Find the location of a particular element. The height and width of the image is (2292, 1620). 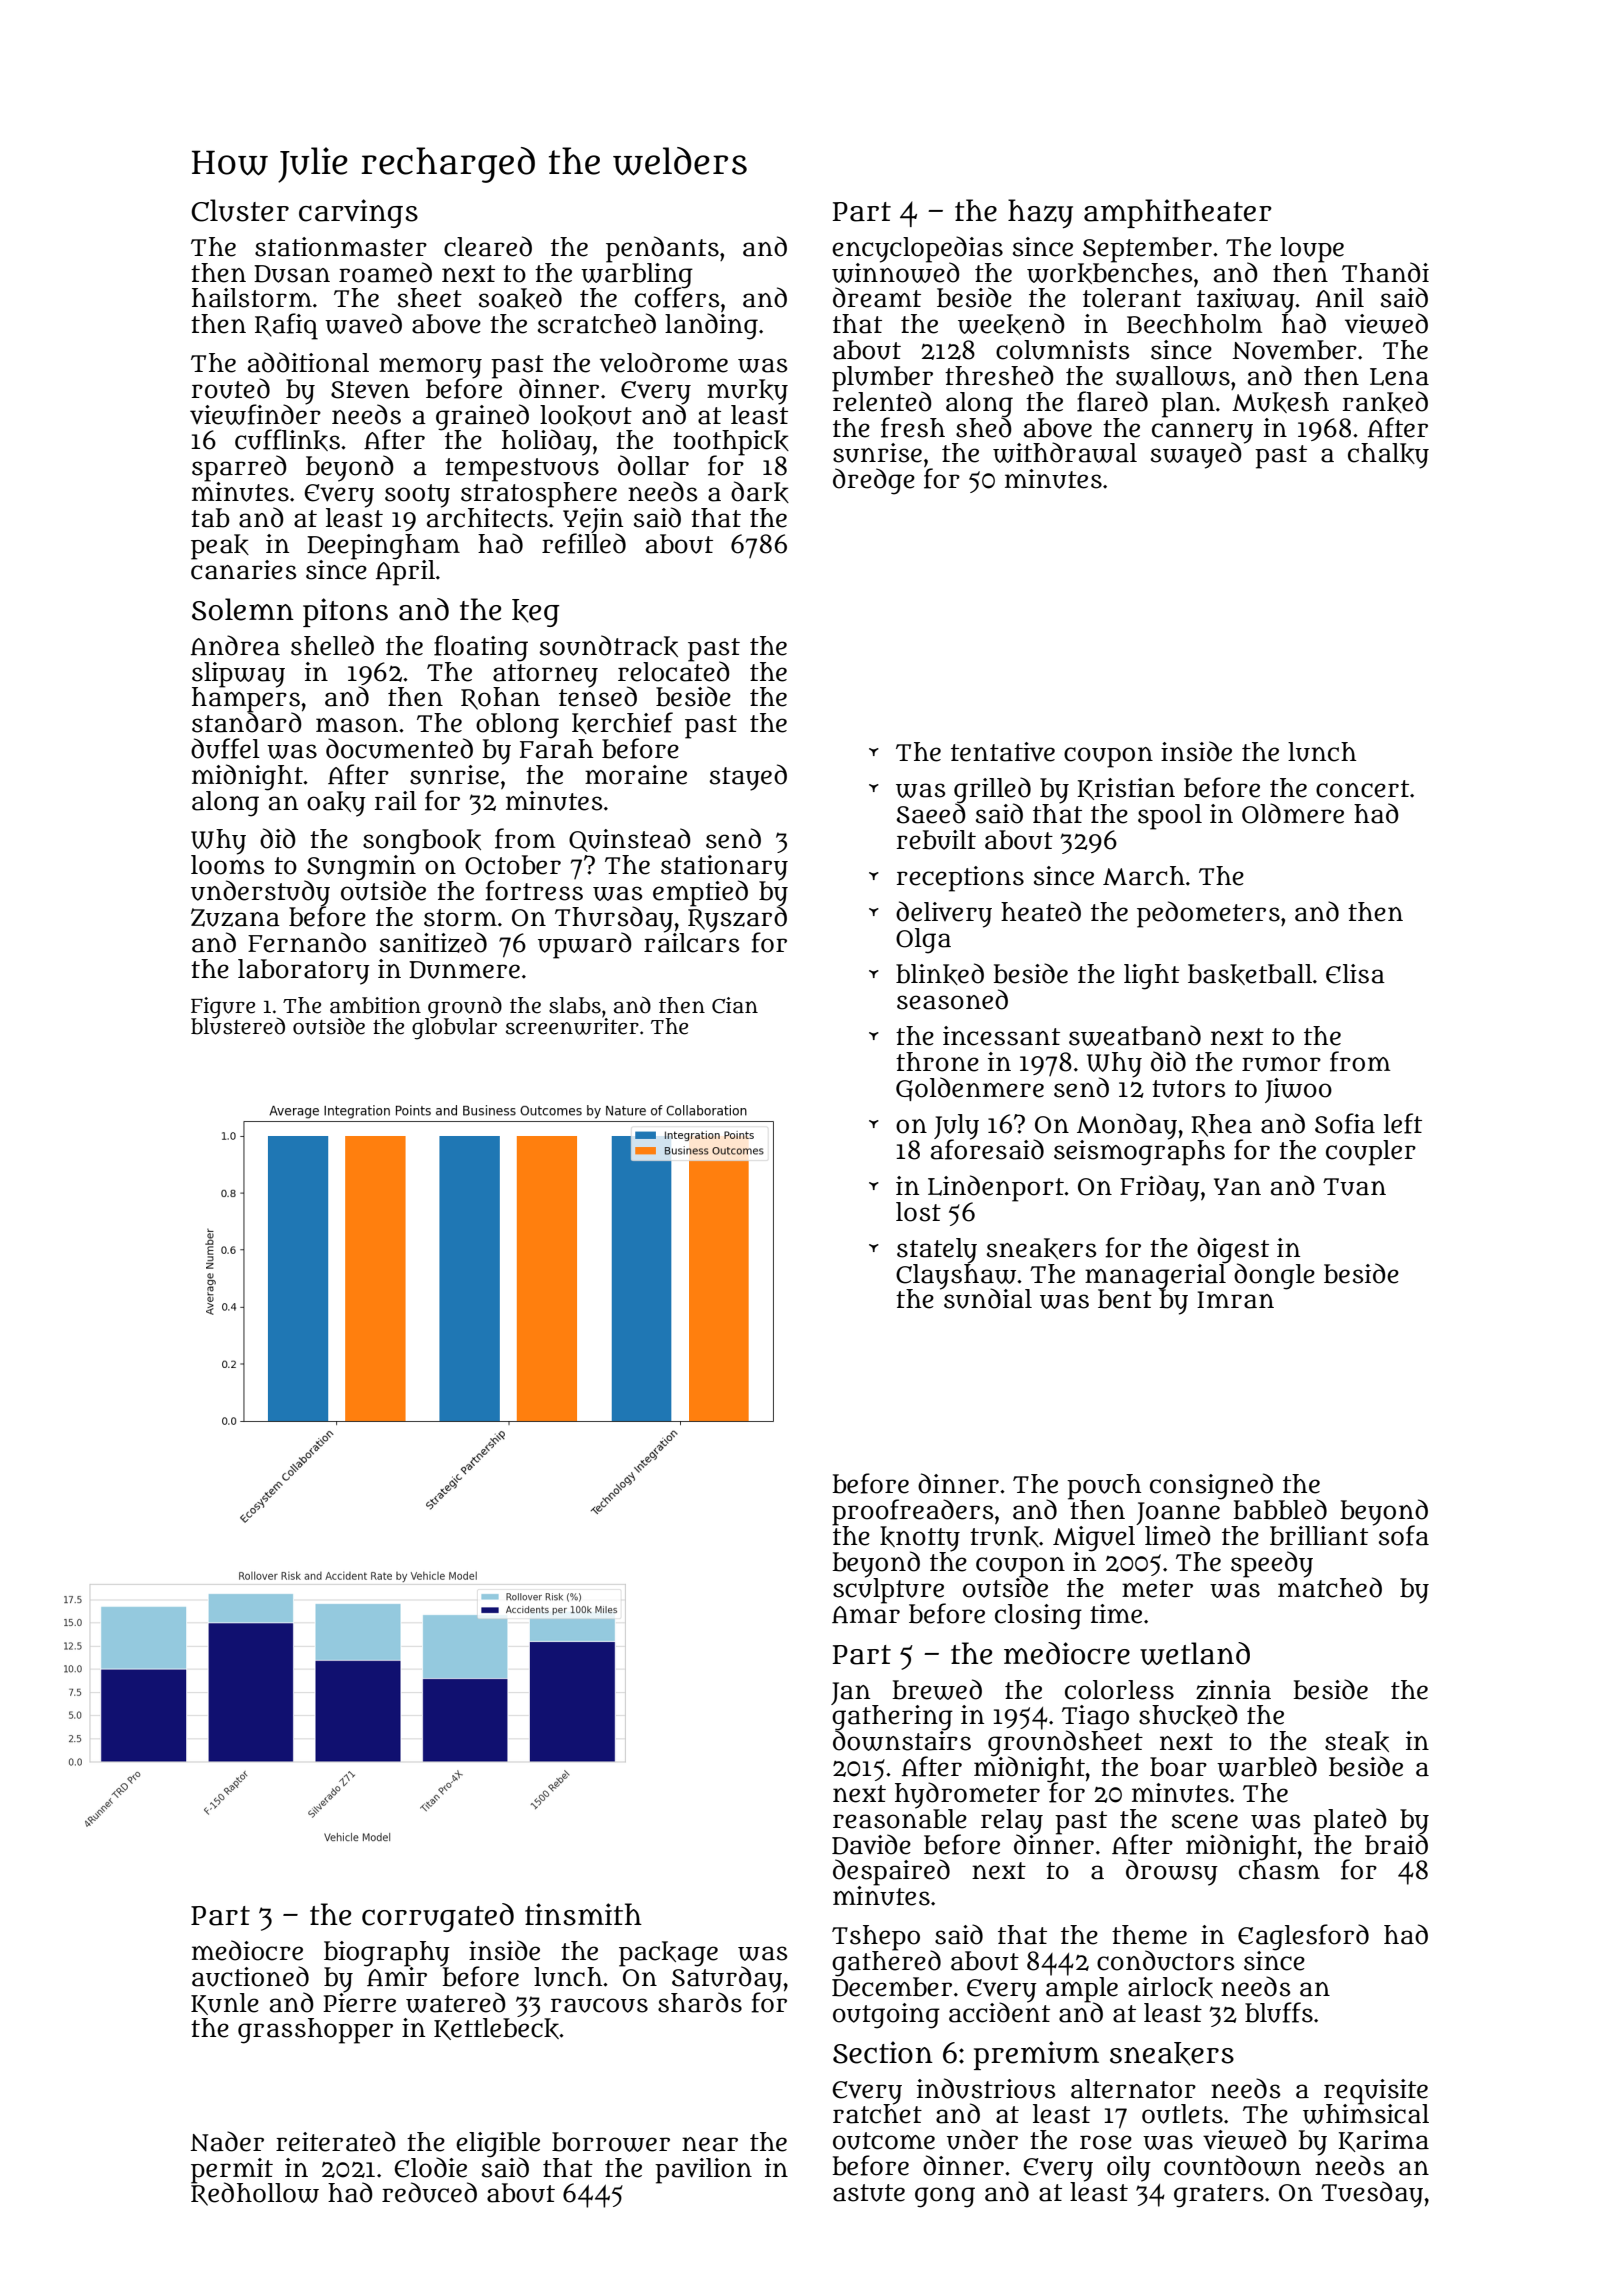

tutors is located at coordinates (1189, 1089).
